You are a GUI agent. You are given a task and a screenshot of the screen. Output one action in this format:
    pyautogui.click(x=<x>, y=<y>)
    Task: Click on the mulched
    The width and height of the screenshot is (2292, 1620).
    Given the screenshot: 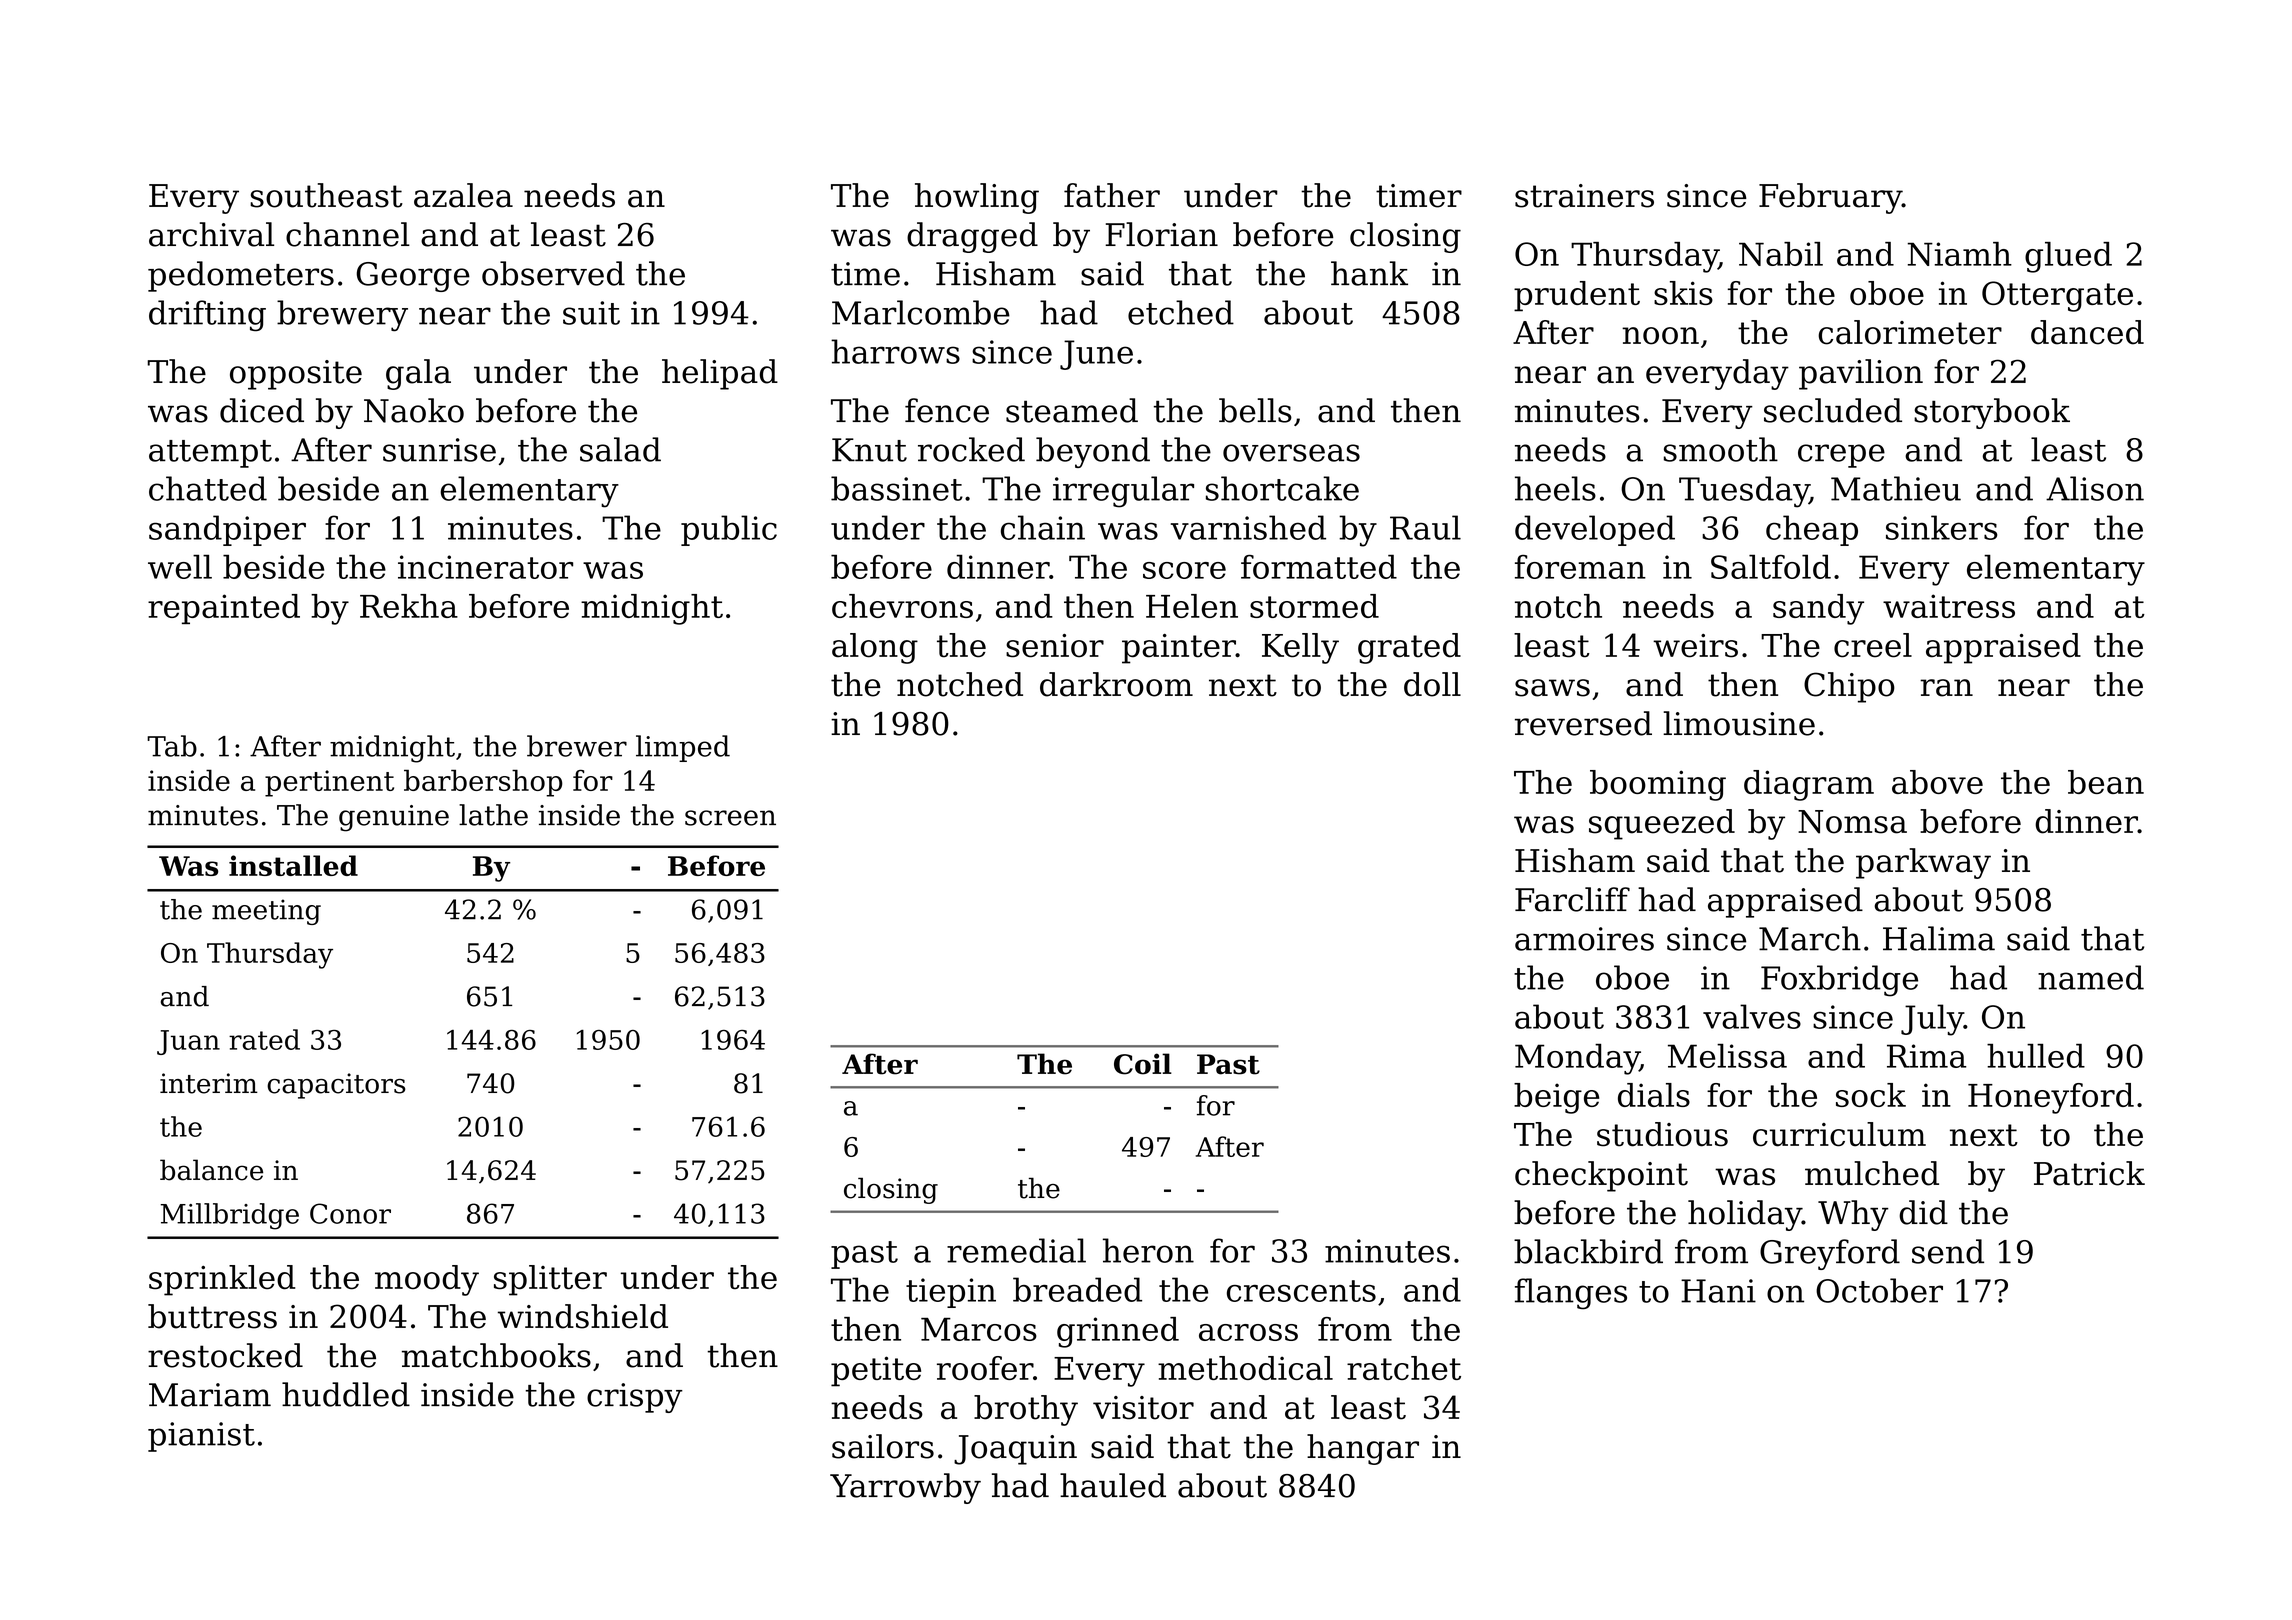 What is the action you would take?
    pyautogui.click(x=1872, y=1173)
